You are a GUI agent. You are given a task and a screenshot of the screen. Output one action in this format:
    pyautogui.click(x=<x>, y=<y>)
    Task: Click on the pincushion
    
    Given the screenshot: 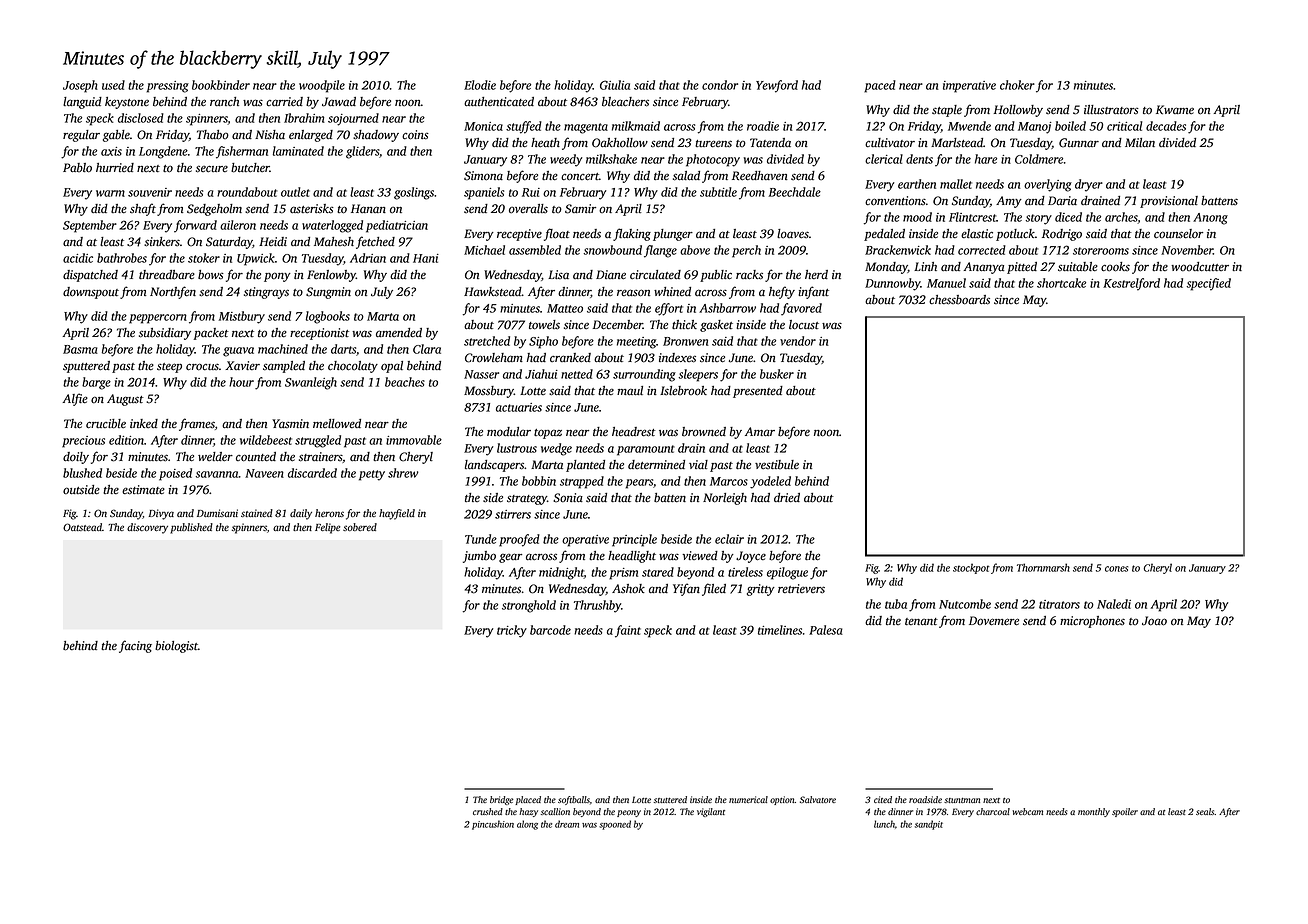 What is the action you would take?
    pyautogui.click(x=493, y=825)
